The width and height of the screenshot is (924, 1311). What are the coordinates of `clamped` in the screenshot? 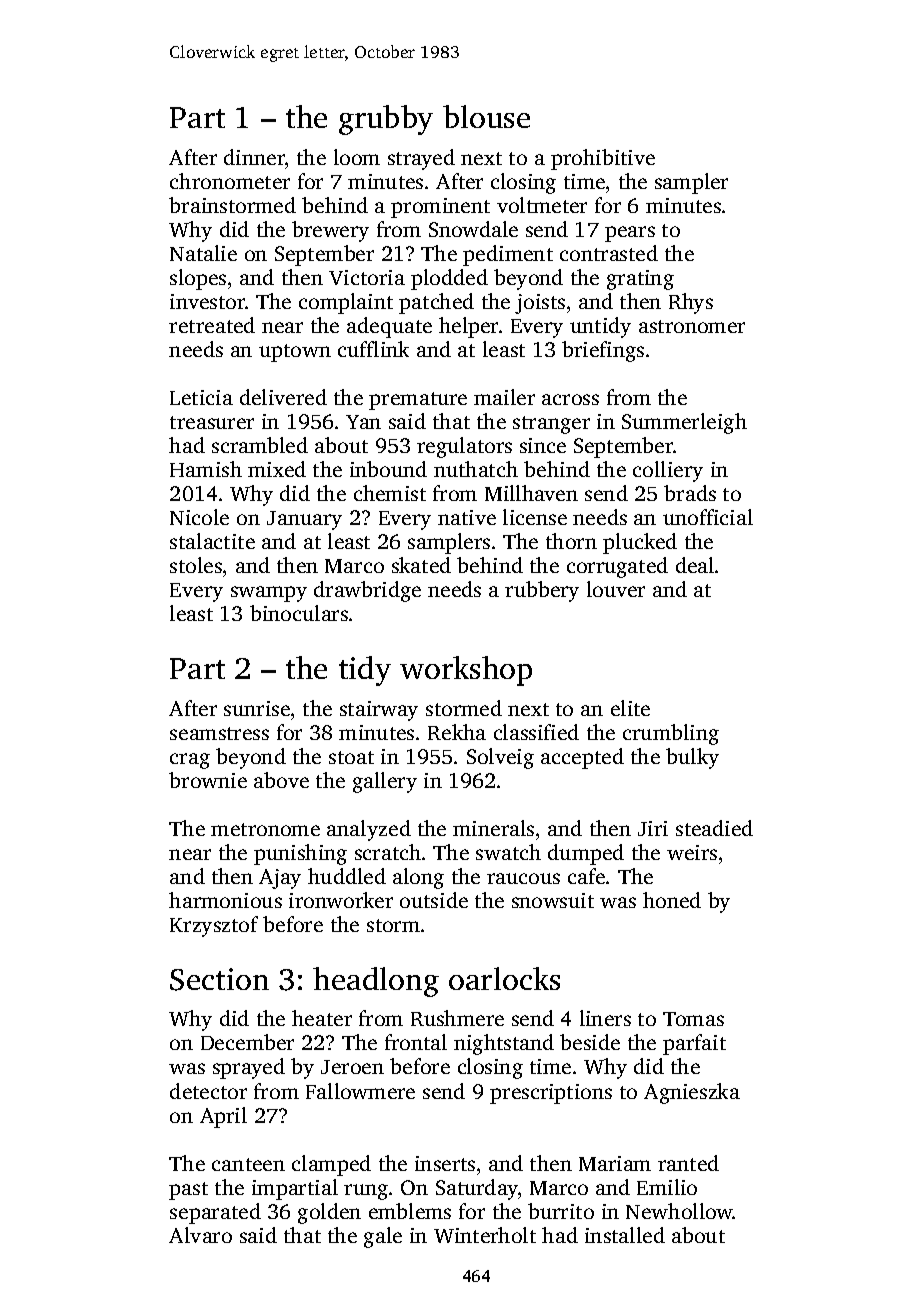 It's located at (331, 1165).
